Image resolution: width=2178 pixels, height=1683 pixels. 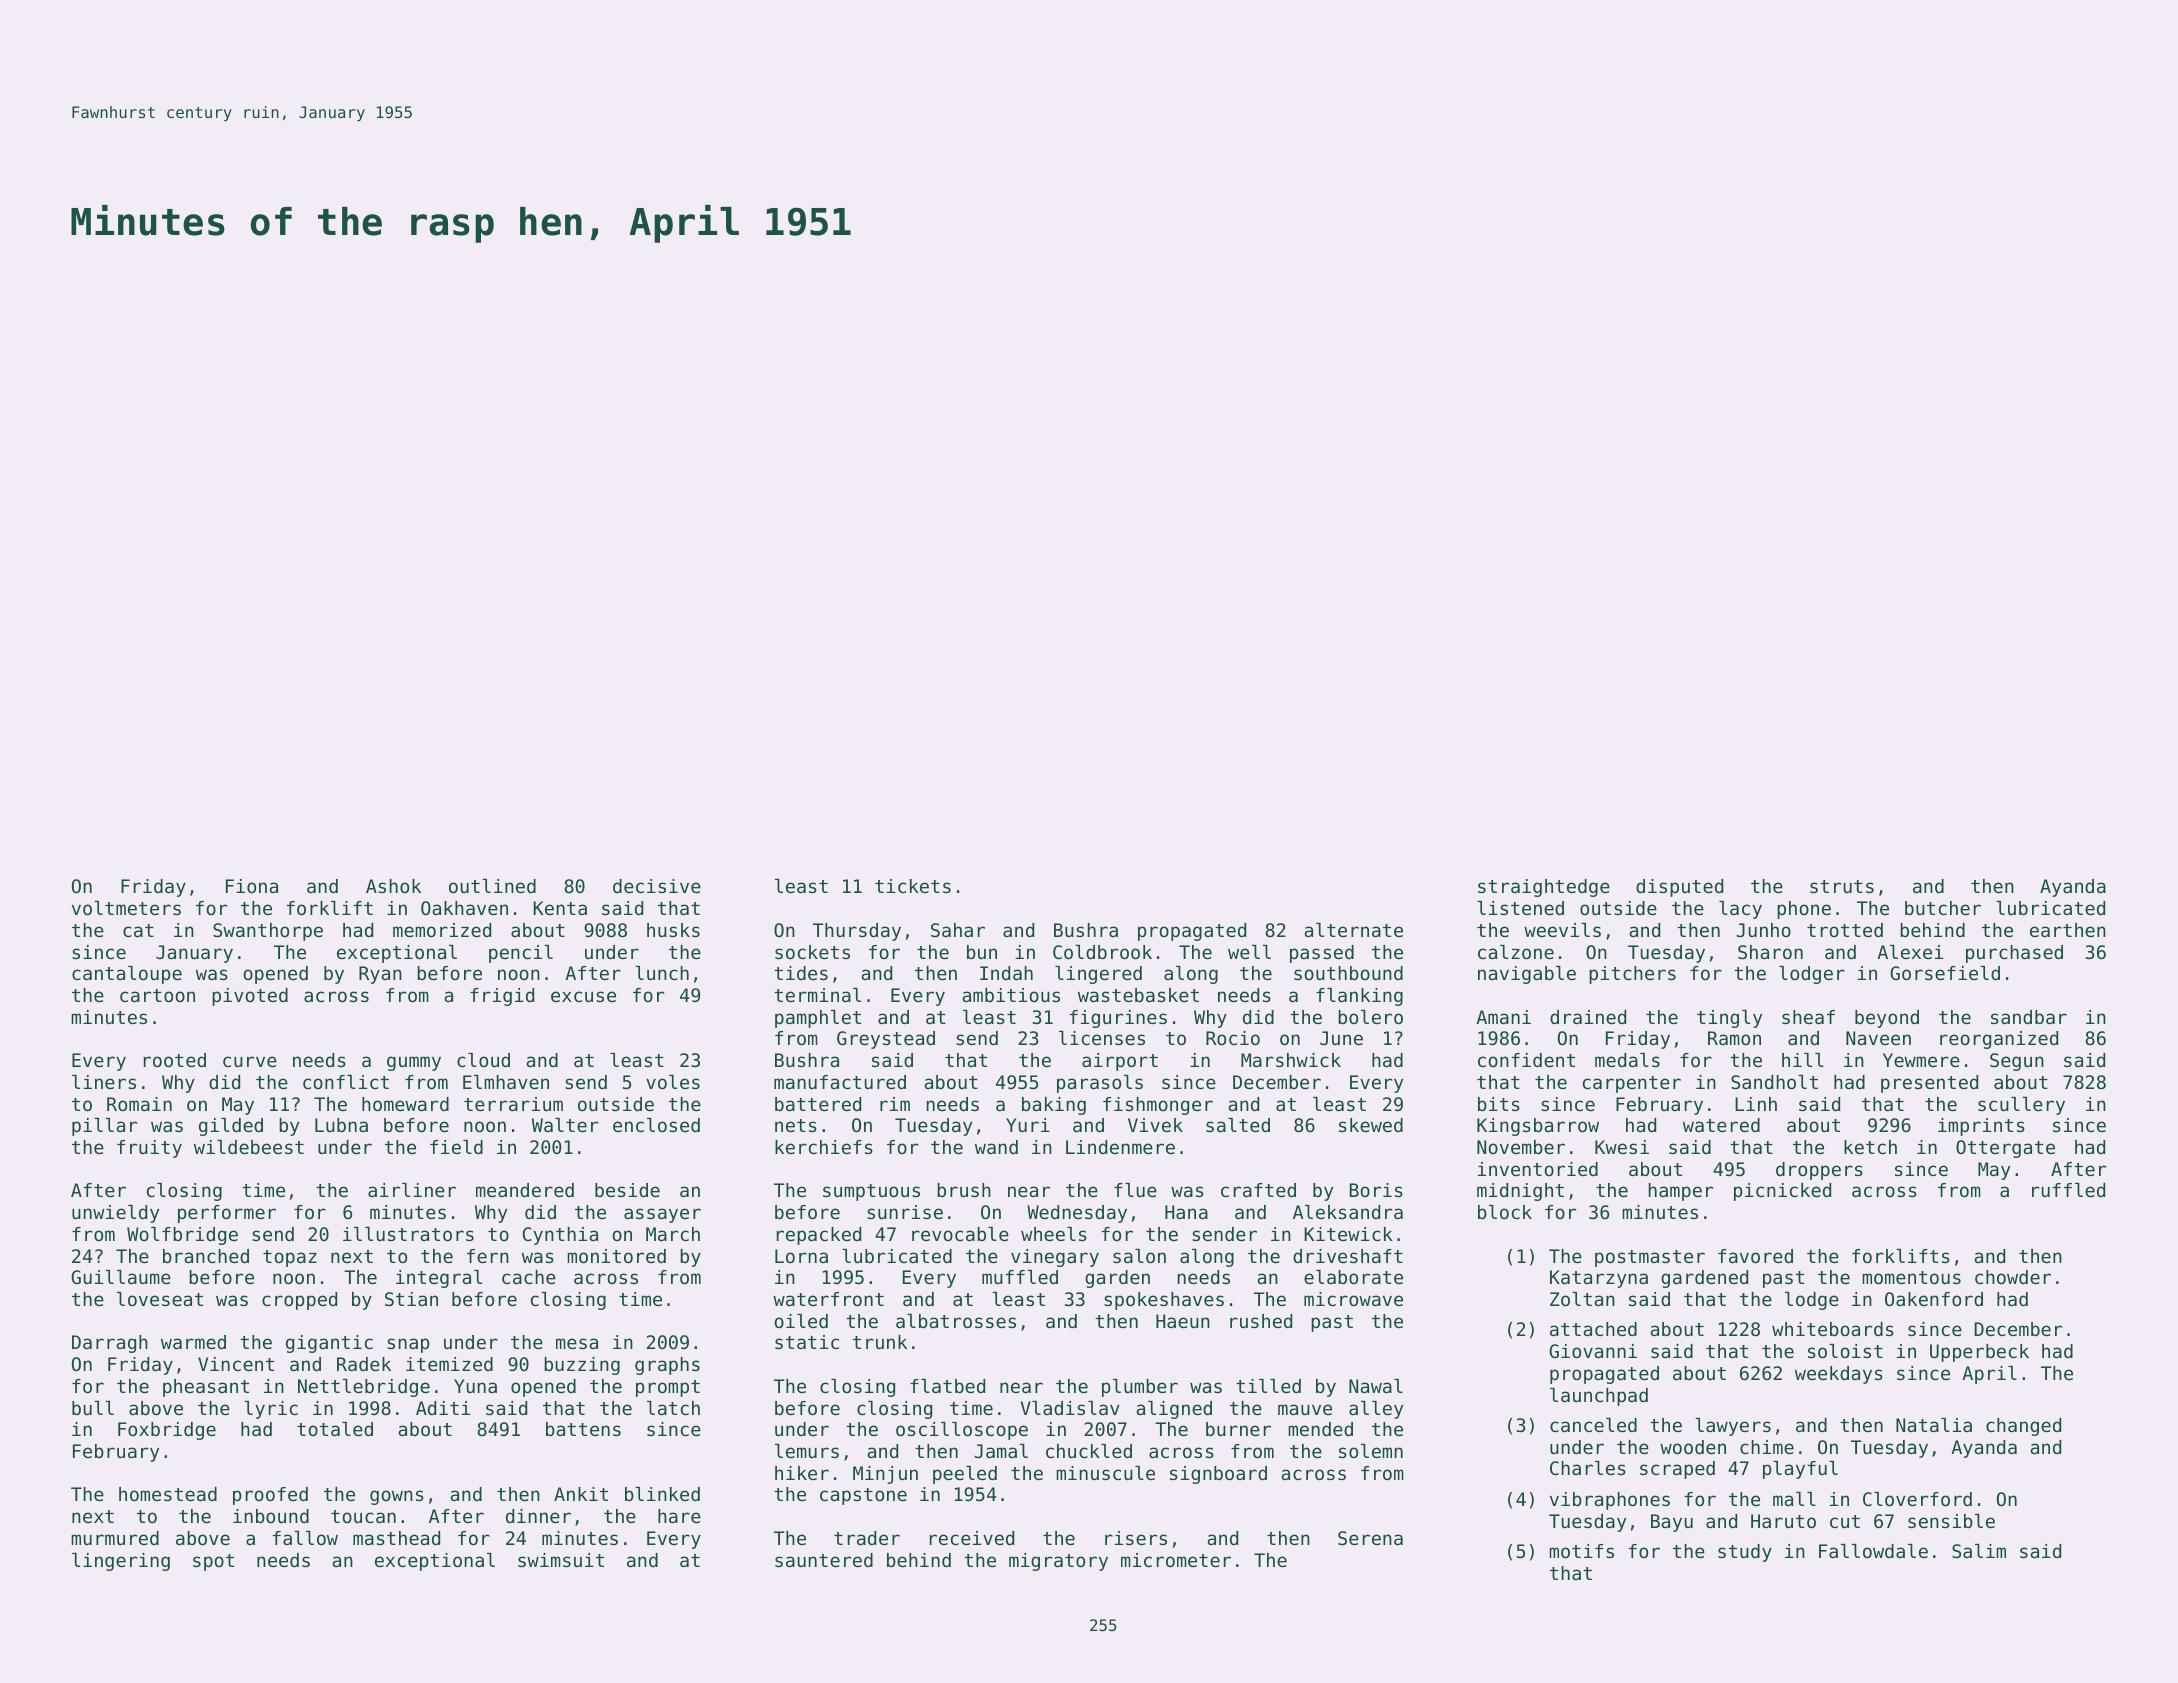 I want to click on Katarzyna, so click(x=1599, y=1279).
